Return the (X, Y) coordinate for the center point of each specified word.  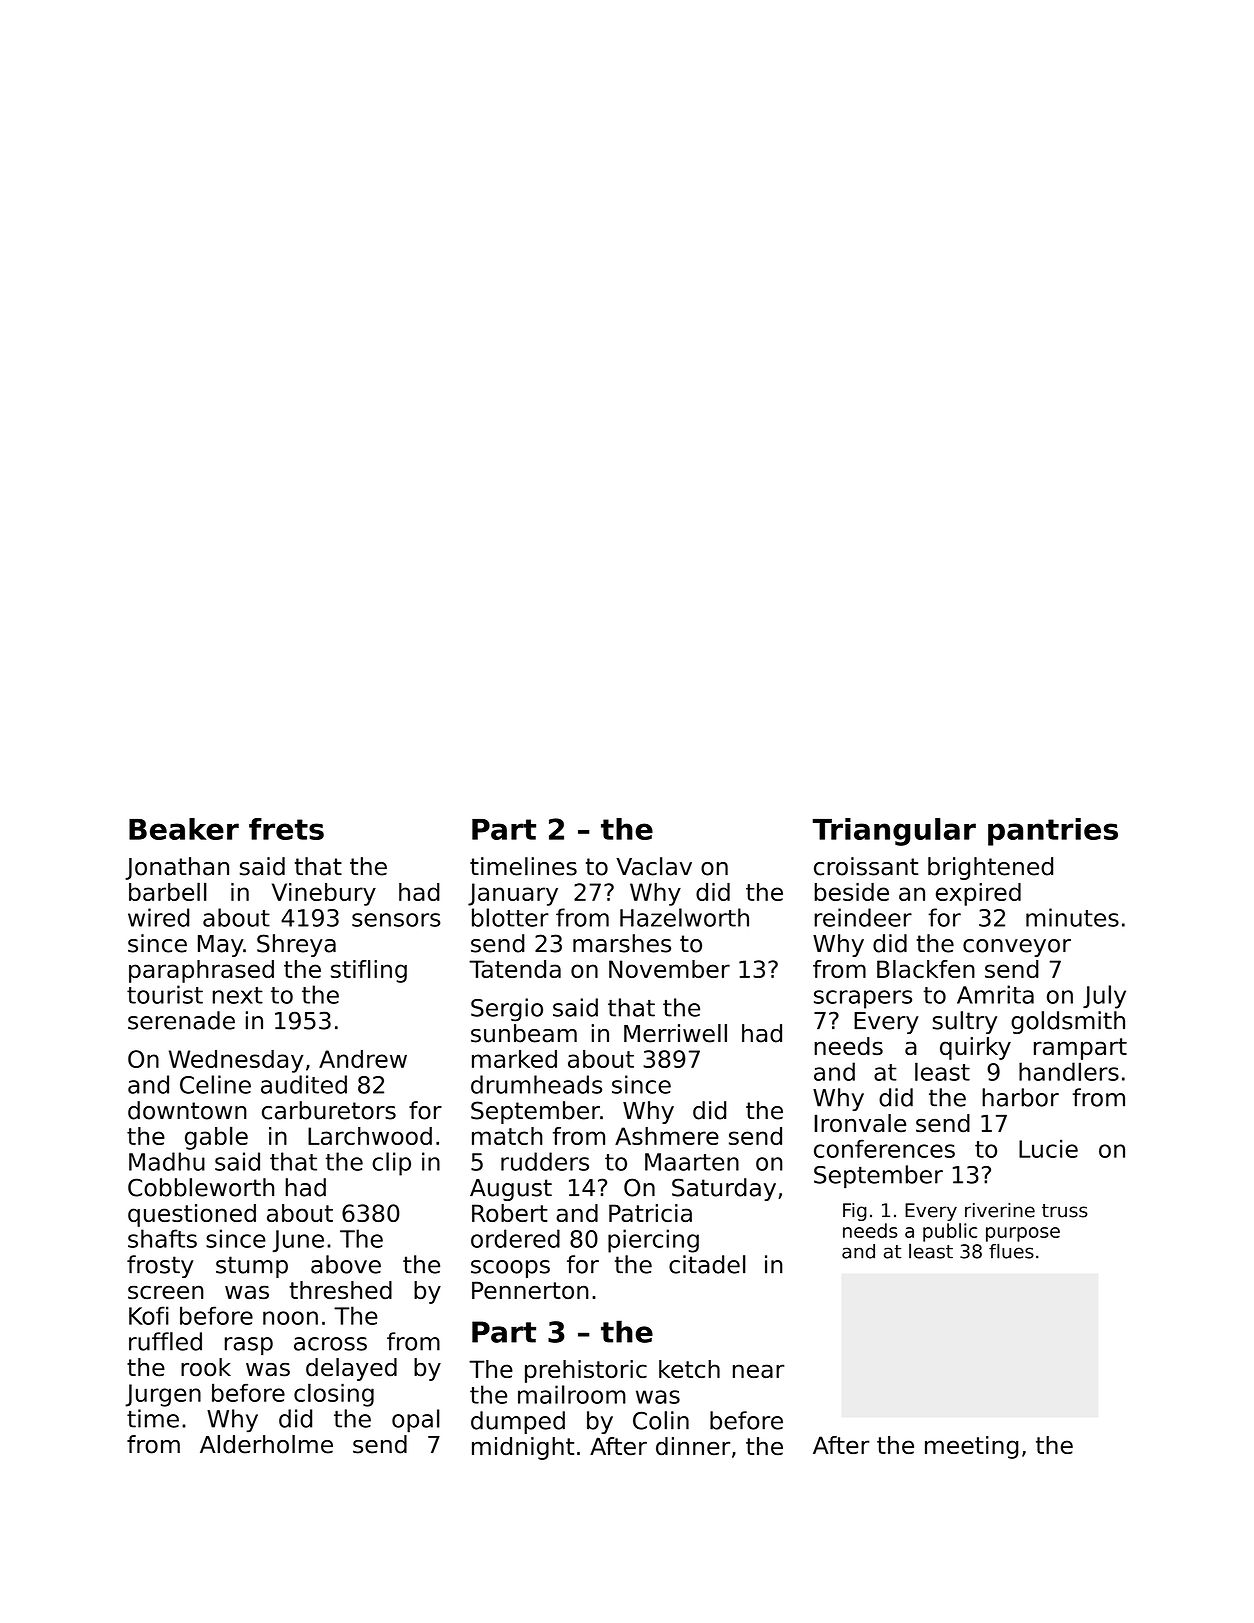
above (346, 1264)
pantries (1053, 832)
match (507, 1136)
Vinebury (324, 894)
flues (1011, 1251)
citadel (707, 1264)
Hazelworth (684, 917)
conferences (884, 1148)
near (758, 1371)
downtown (187, 1110)
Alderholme (266, 1444)
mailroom (572, 1394)
